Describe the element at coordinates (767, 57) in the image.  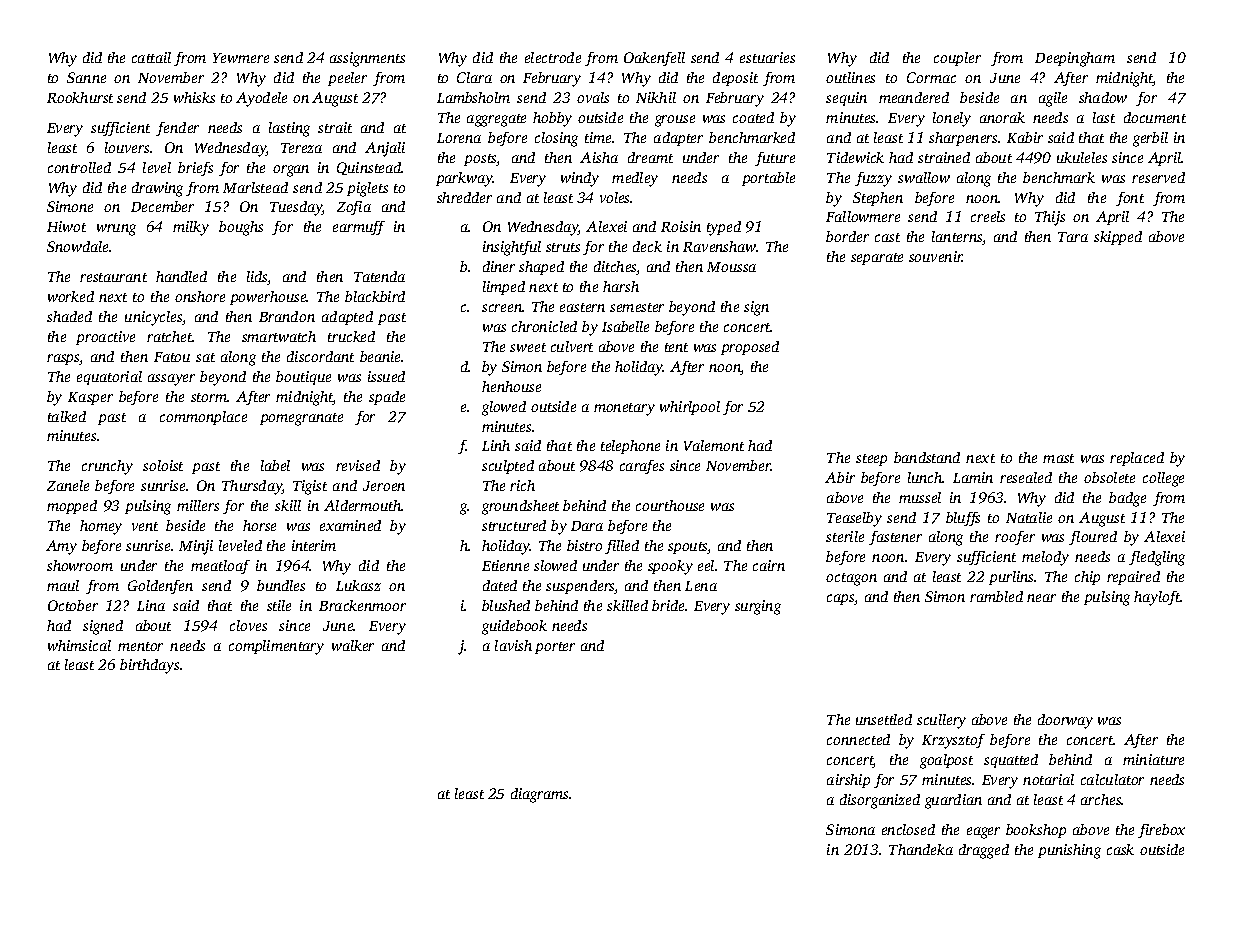
I see `estuaries` at that location.
